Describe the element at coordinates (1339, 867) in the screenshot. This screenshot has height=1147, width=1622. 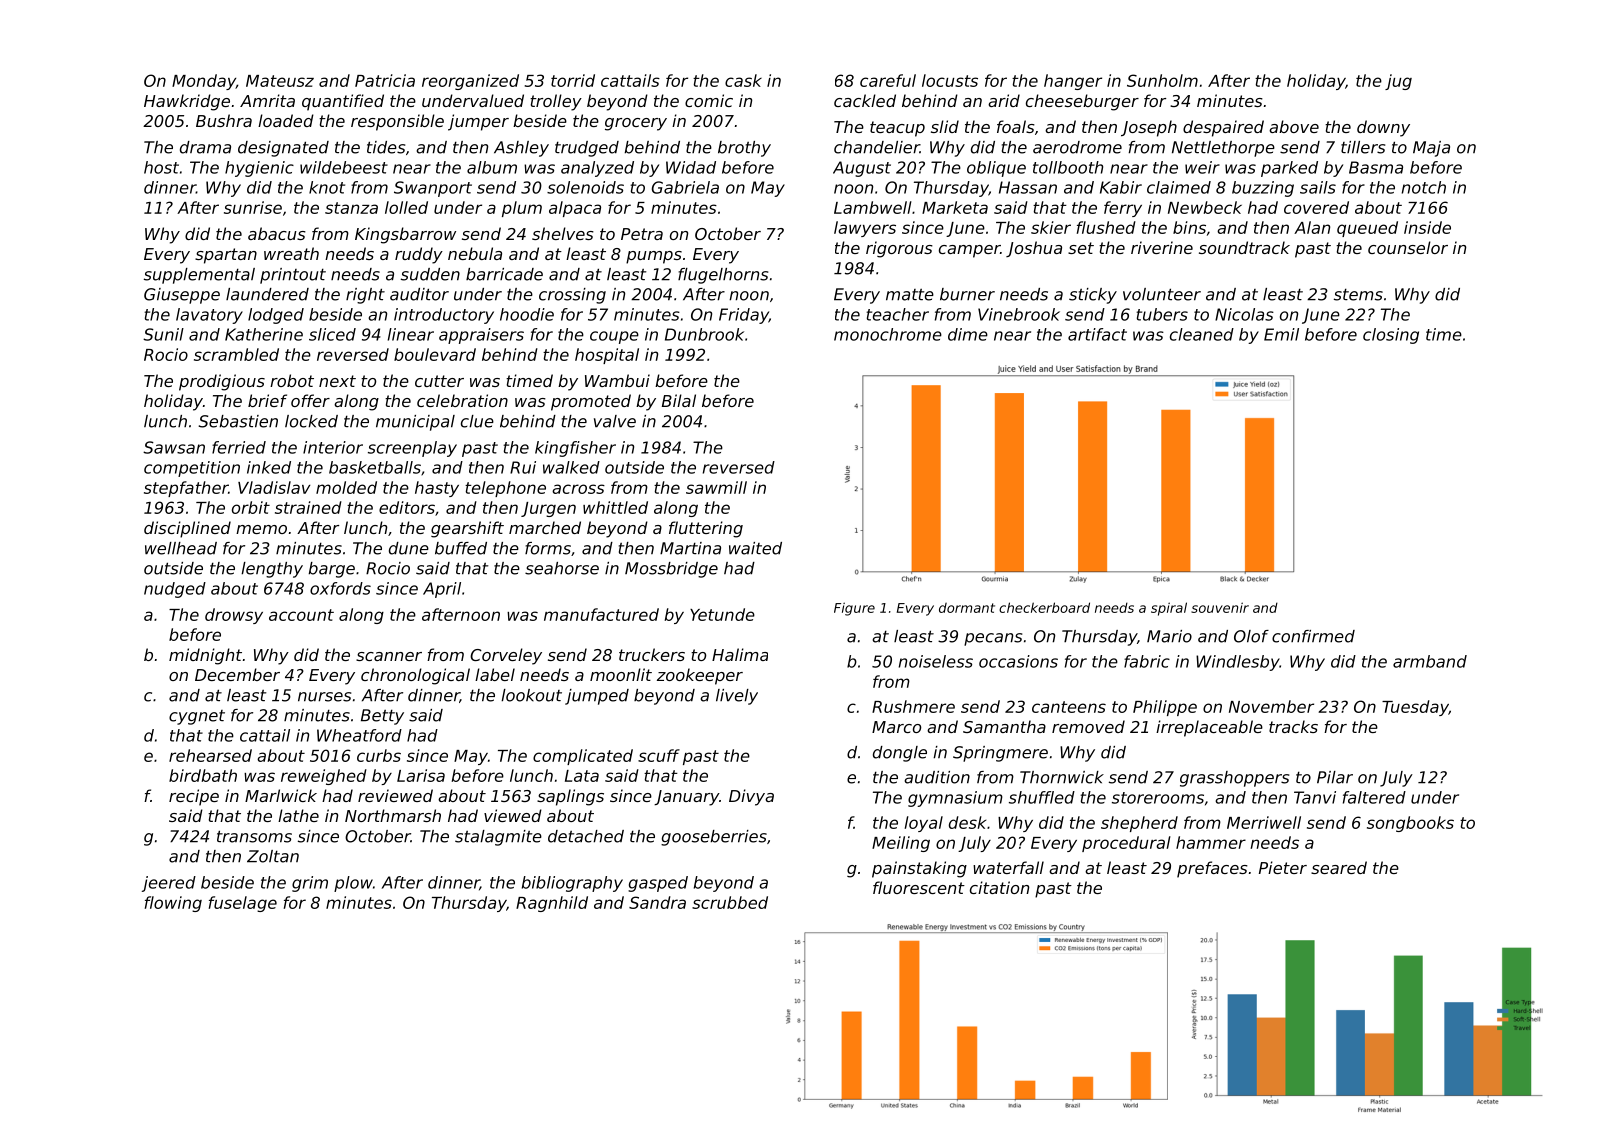
I see `seared` at that location.
